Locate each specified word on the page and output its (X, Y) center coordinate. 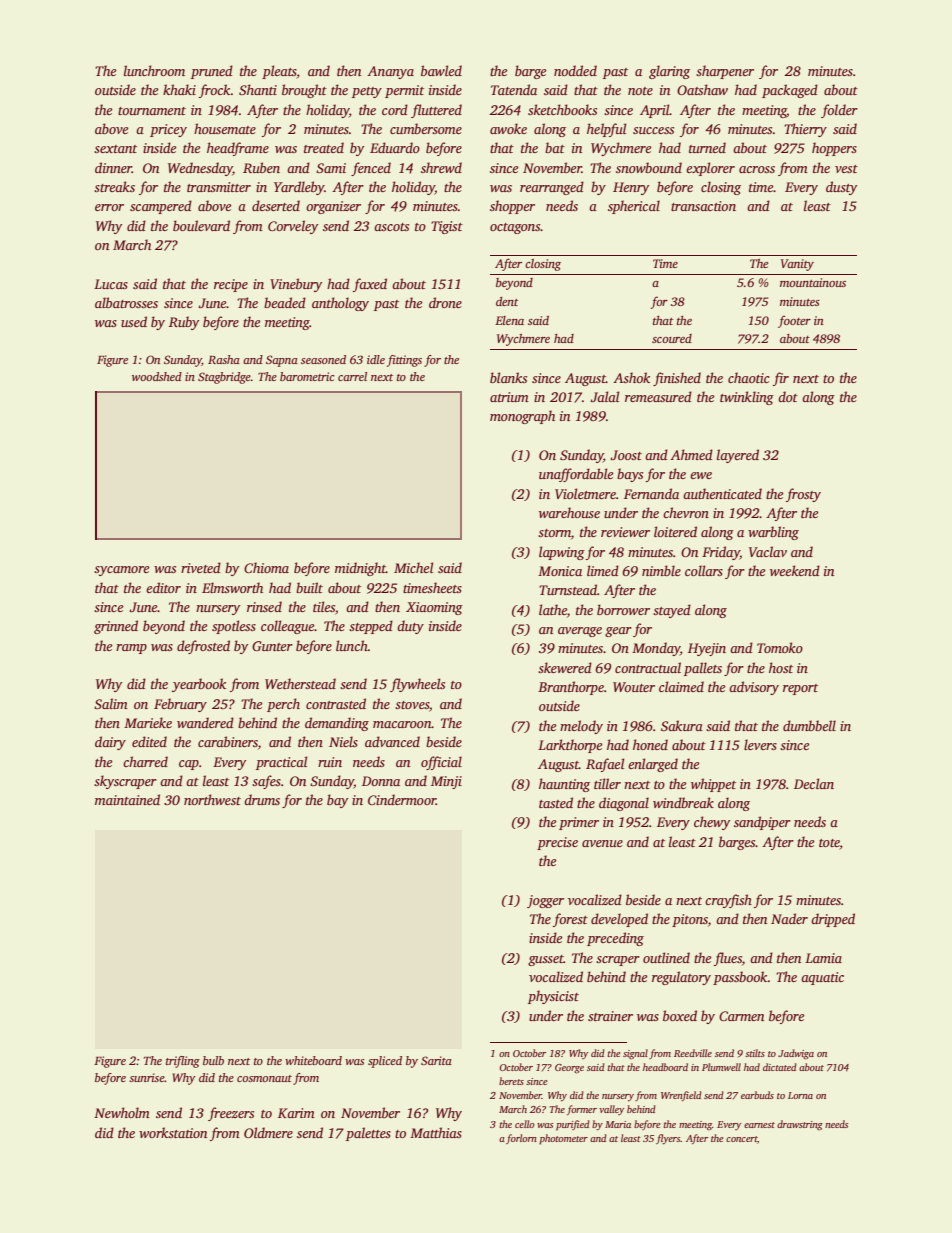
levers (760, 744)
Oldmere (268, 1132)
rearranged (552, 188)
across (757, 169)
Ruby (184, 323)
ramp (131, 649)
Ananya (390, 72)
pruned (212, 72)
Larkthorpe (570, 746)
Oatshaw (702, 89)
